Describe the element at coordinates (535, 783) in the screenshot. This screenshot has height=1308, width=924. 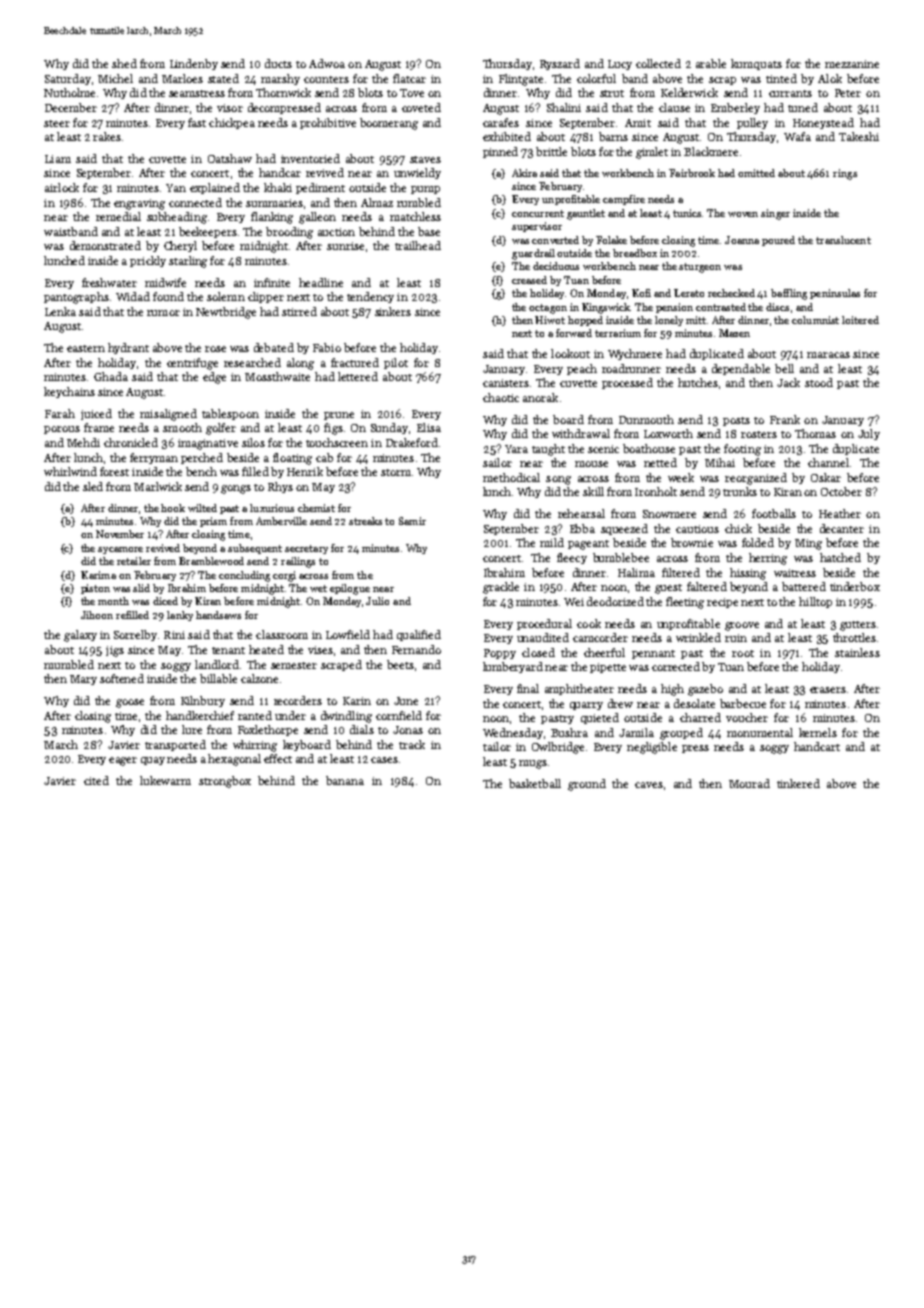
I see `basketball` at that location.
